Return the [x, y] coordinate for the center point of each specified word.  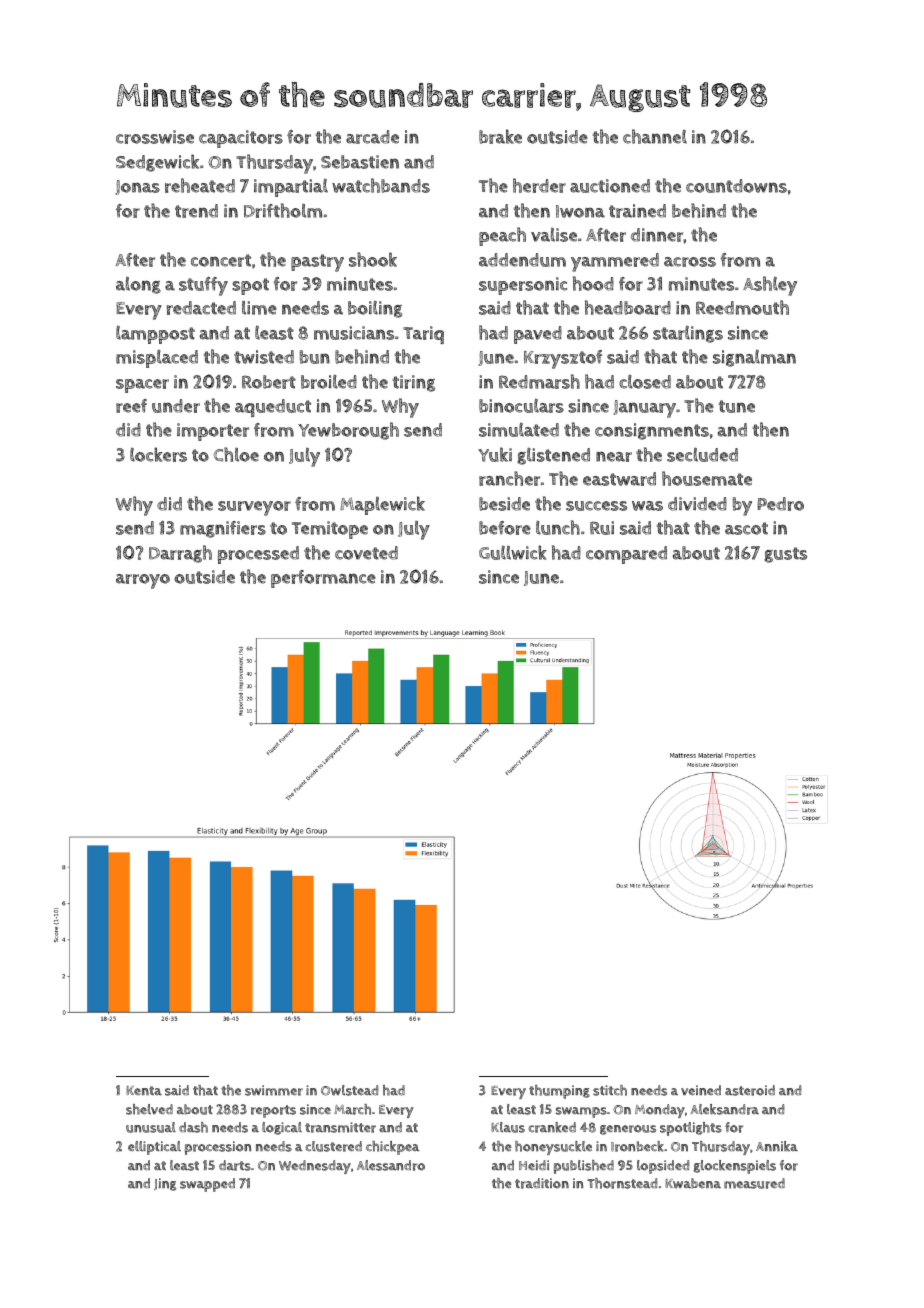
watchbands [381, 185]
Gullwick [513, 552]
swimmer [274, 1090]
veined [701, 1090]
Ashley [770, 286]
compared [626, 555]
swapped [207, 1185]
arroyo [143, 581]
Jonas [137, 187]
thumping [559, 1092]
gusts [785, 555]
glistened [553, 456]
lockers [158, 454]
